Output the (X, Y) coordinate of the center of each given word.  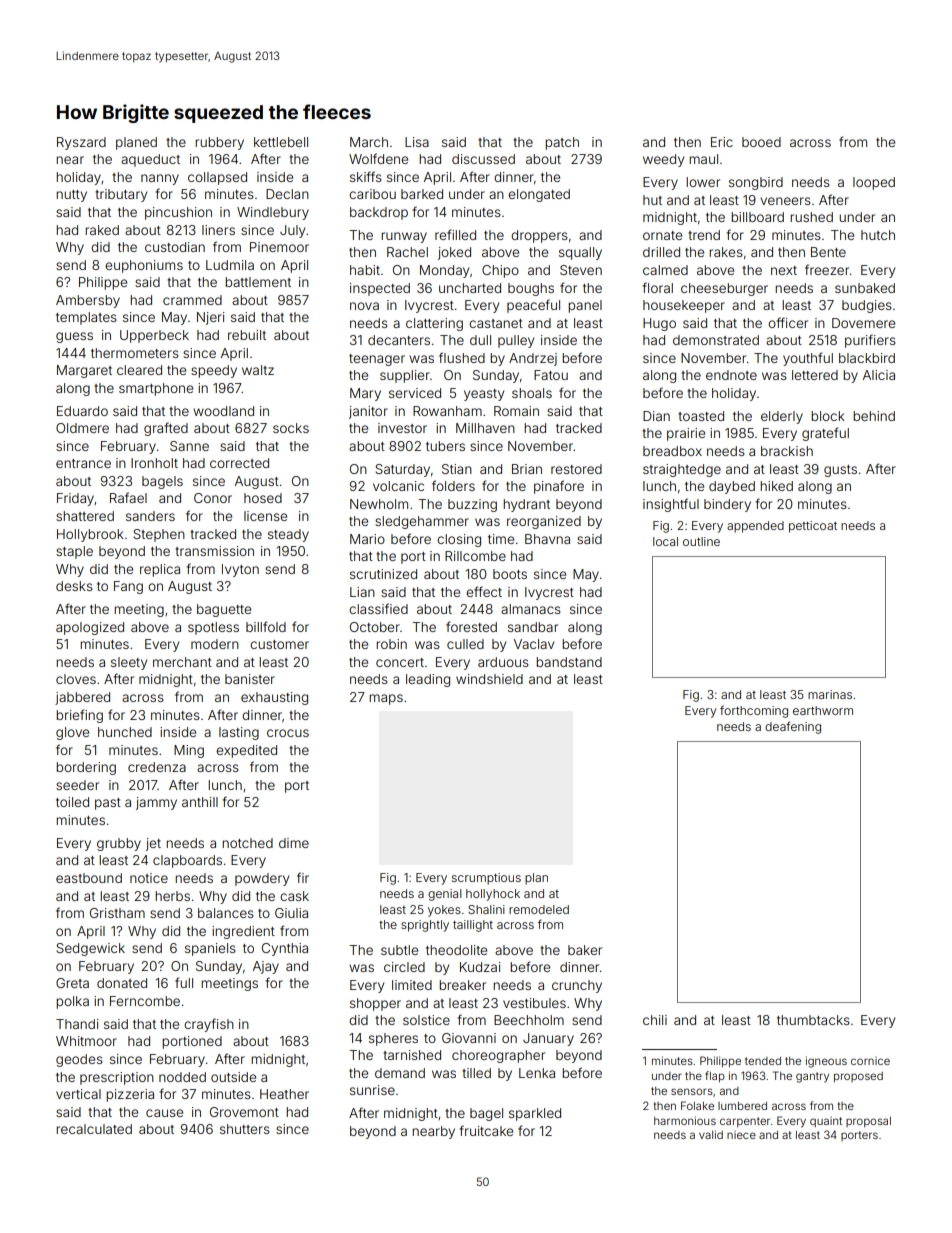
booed (761, 142)
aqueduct (150, 160)
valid (711, 1134)
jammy (156, 803)
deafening (793, 727)
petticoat (813, 527)
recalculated (94, 1129)
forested (471, 626)
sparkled (535, 1114)
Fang (128, 587)
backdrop (379, 213)
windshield (489, 679)
